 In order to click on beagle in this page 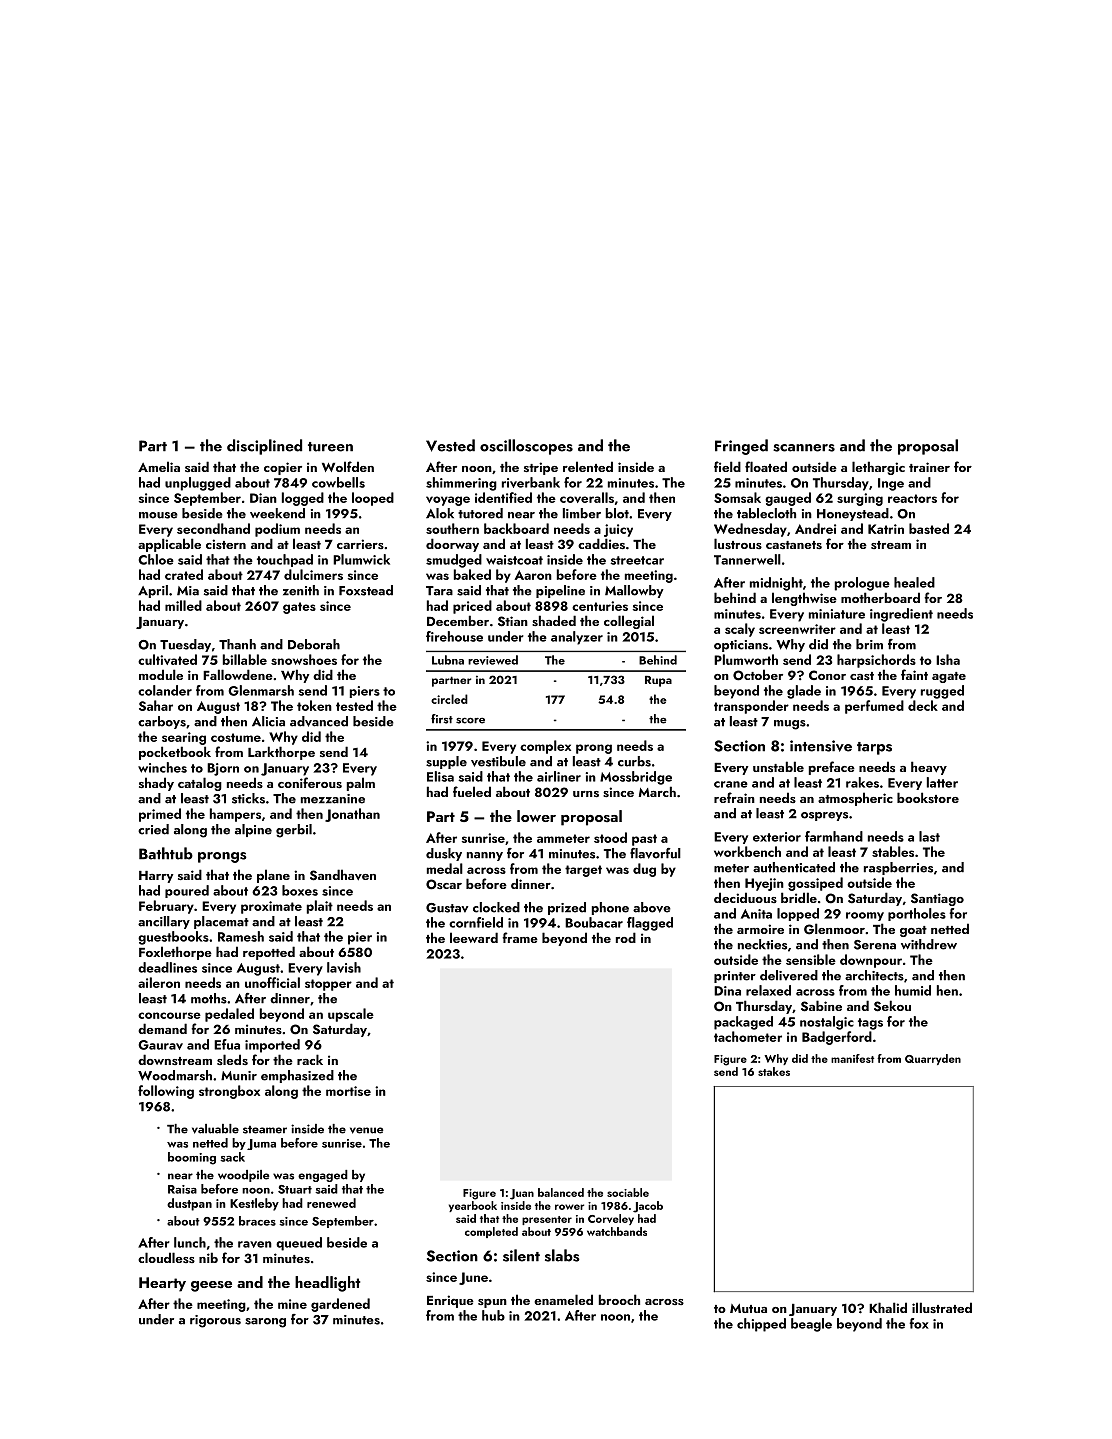, I will do `click(811, 1325)`.
